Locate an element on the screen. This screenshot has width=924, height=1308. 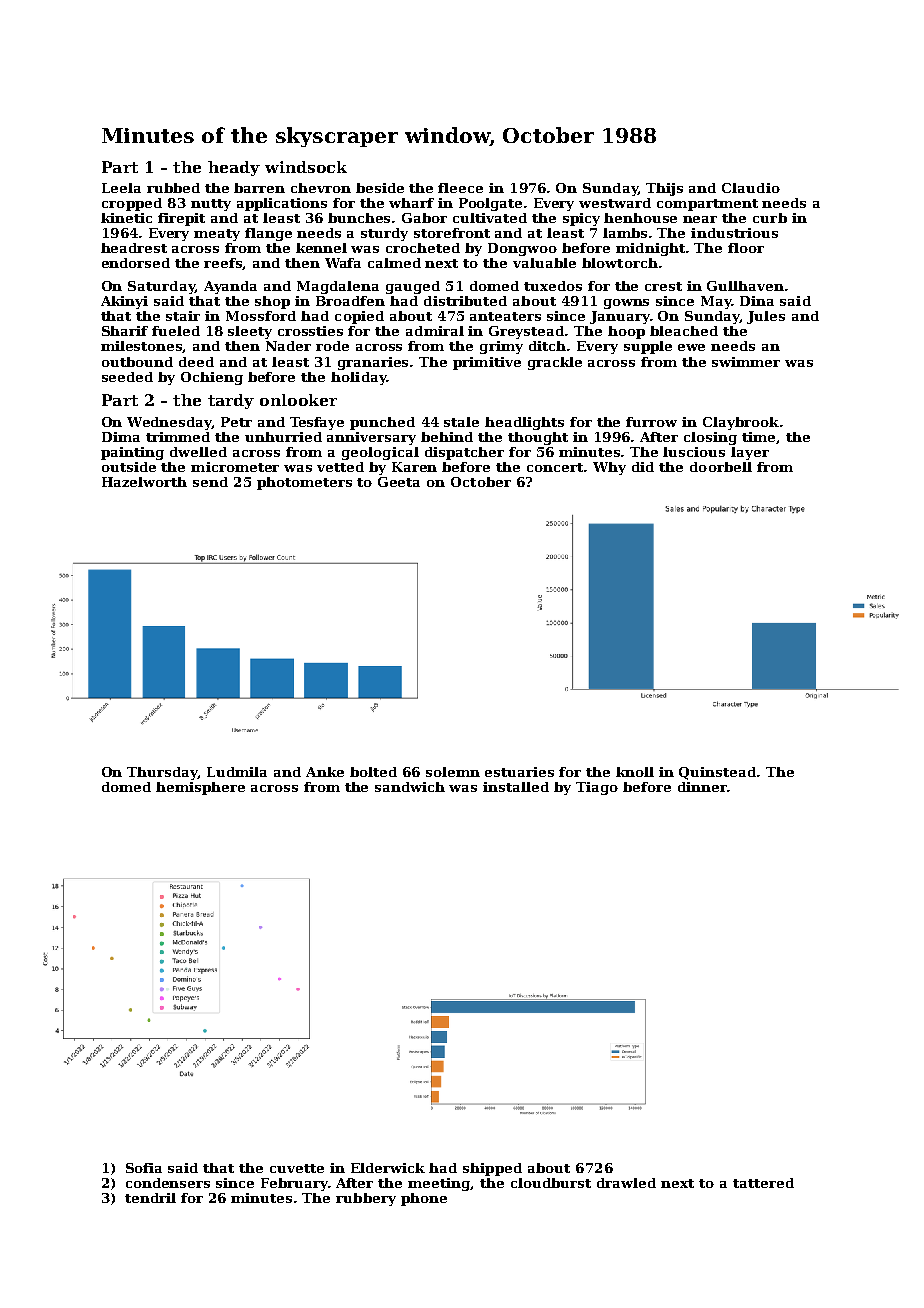
tendril is located at coordinates (150, 1198).
